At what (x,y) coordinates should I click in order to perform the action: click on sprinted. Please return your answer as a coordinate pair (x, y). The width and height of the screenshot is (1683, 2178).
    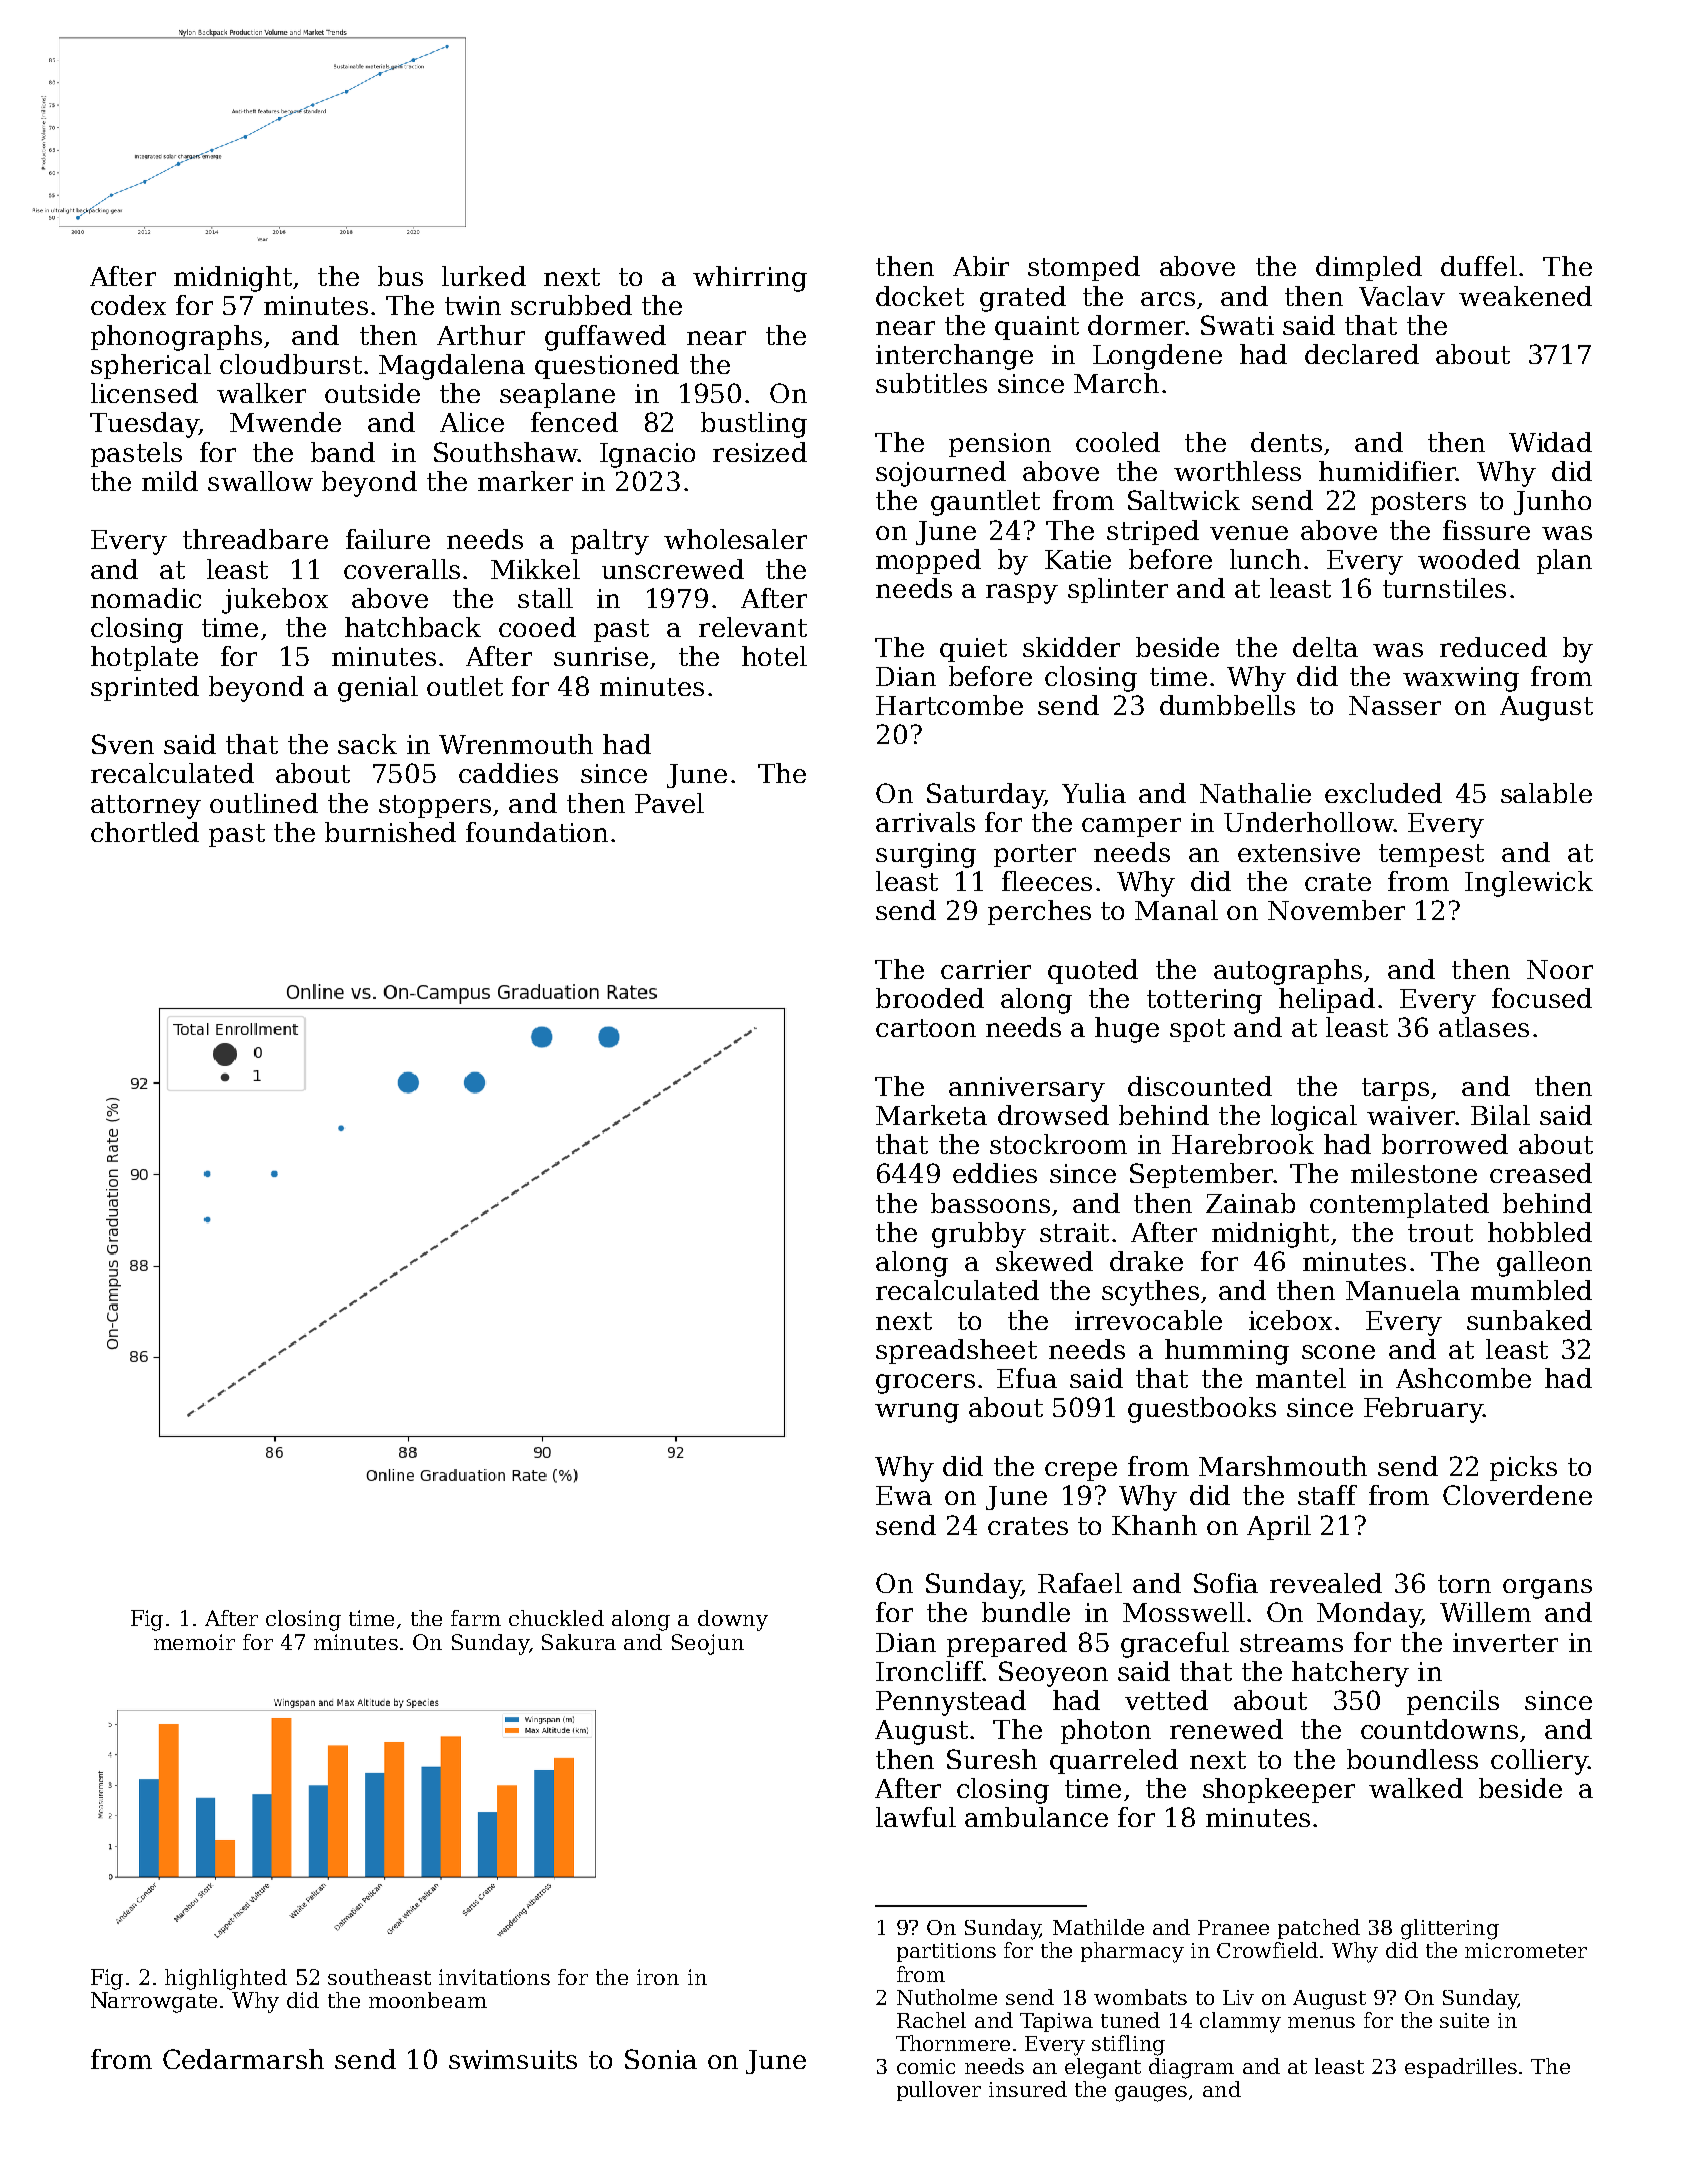
    Looking at the image, I should click on (145, 688).
